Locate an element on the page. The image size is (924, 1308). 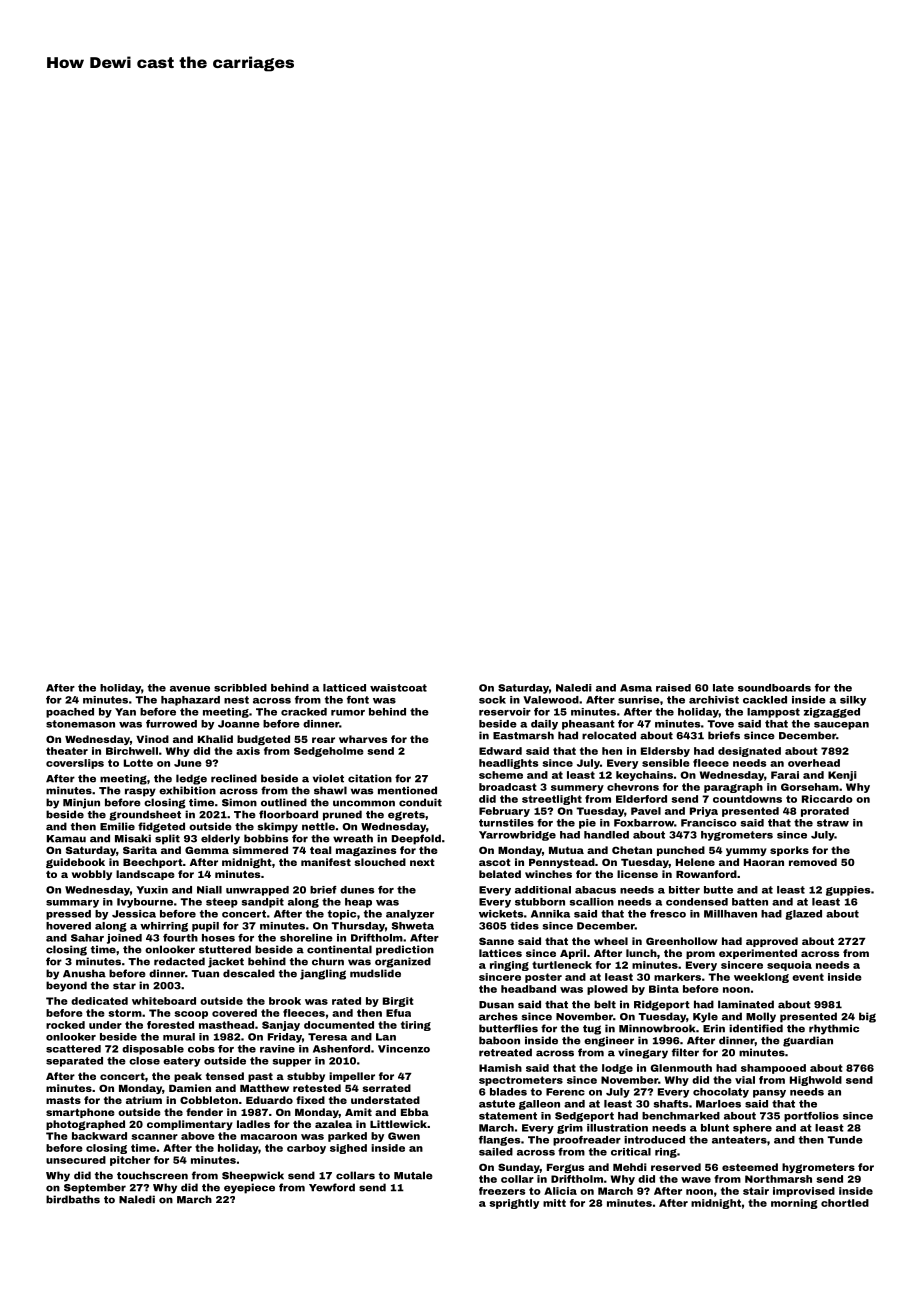
additional is located at coordinates (543, 890).
